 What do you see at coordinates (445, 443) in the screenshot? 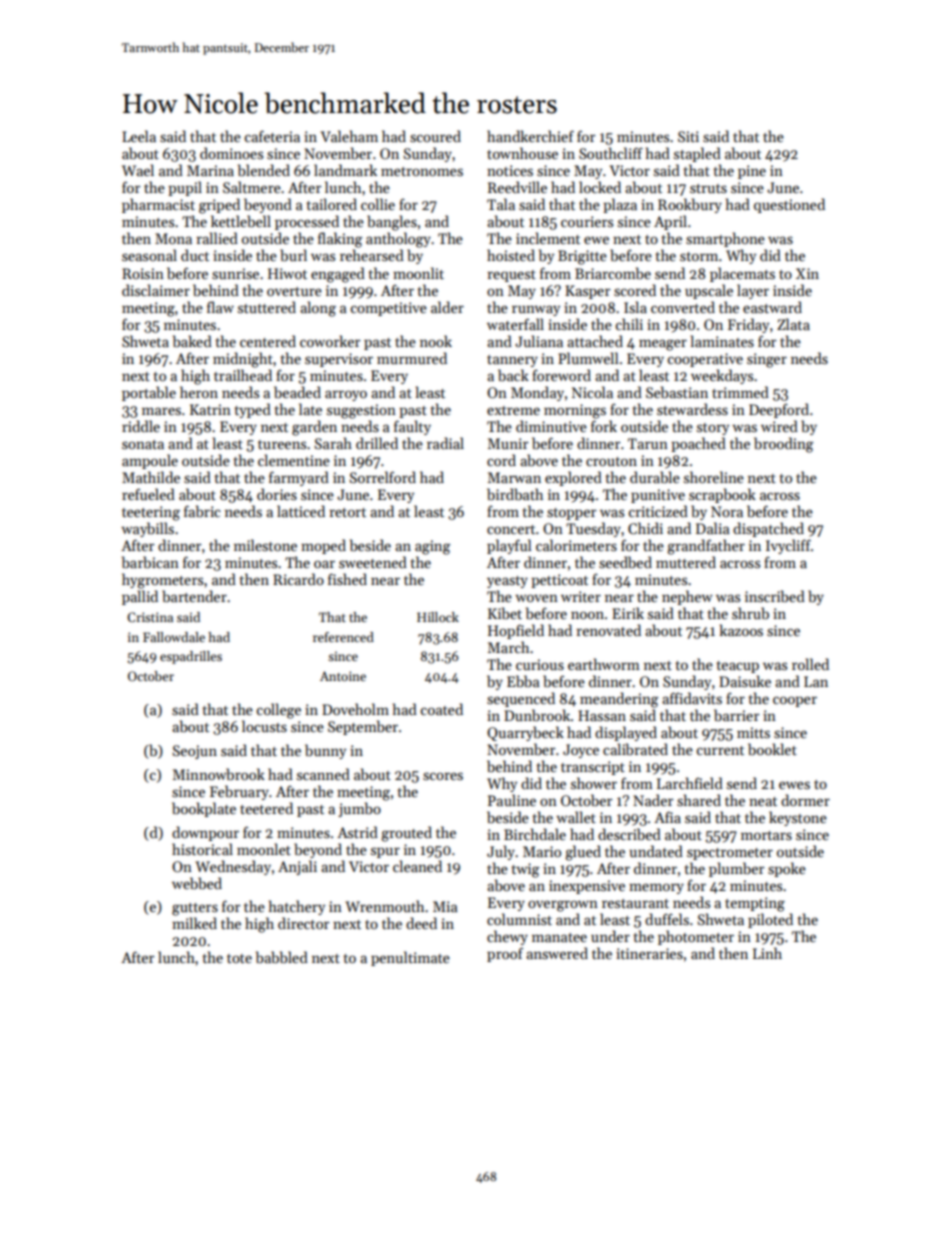
I see `radial` at bounding box center [445, 443].
